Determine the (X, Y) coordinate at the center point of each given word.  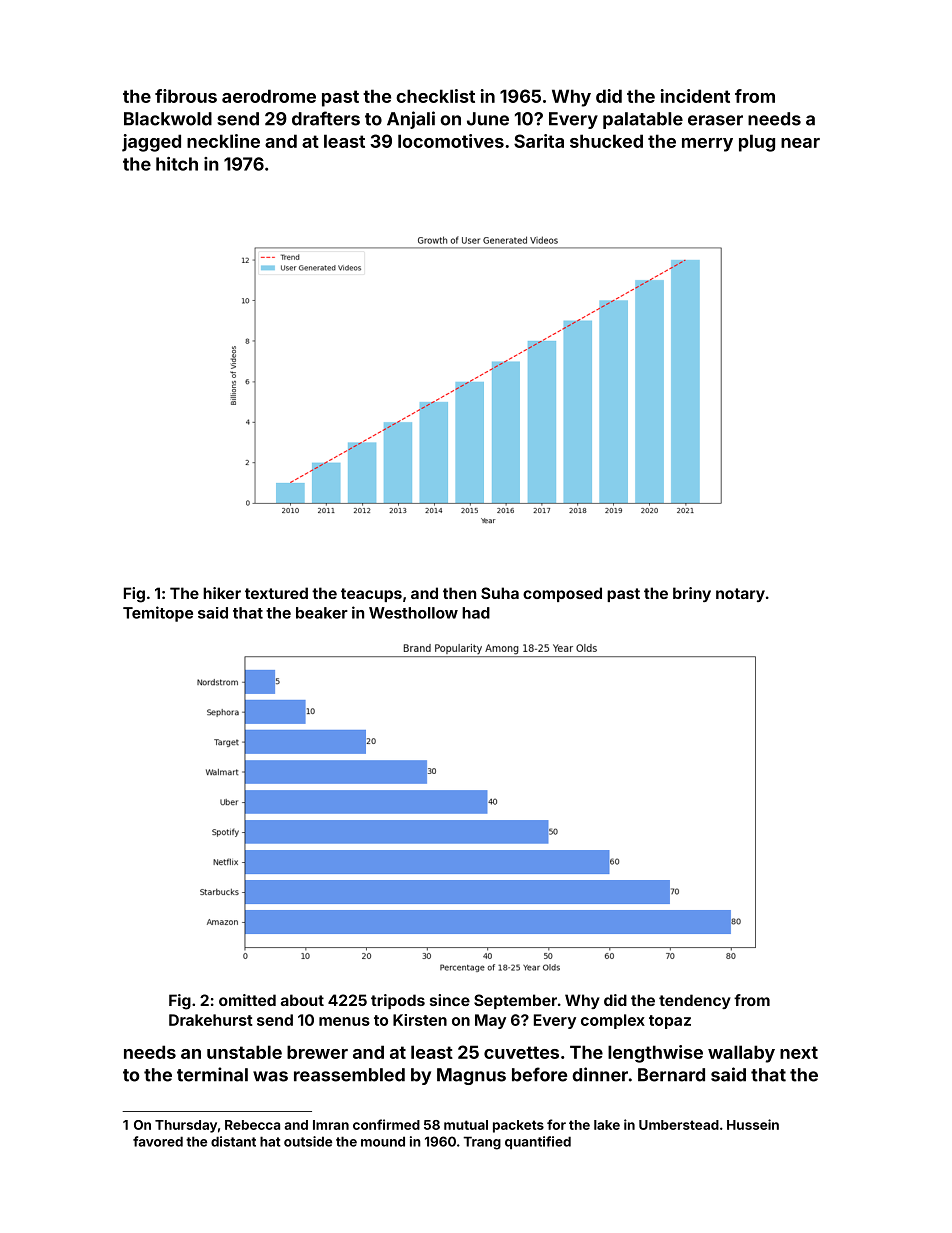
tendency (695, 1001)
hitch (177, 164)
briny (692, 594)
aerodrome (269, 96)
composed (562, 594)
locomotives (451, 141)
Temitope (158, 614)
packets (518, 1126)
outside (308, 1141)
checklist (435, 96)
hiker (222, 593)
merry (707, 145)
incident (695, 96)
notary (740, 595)
